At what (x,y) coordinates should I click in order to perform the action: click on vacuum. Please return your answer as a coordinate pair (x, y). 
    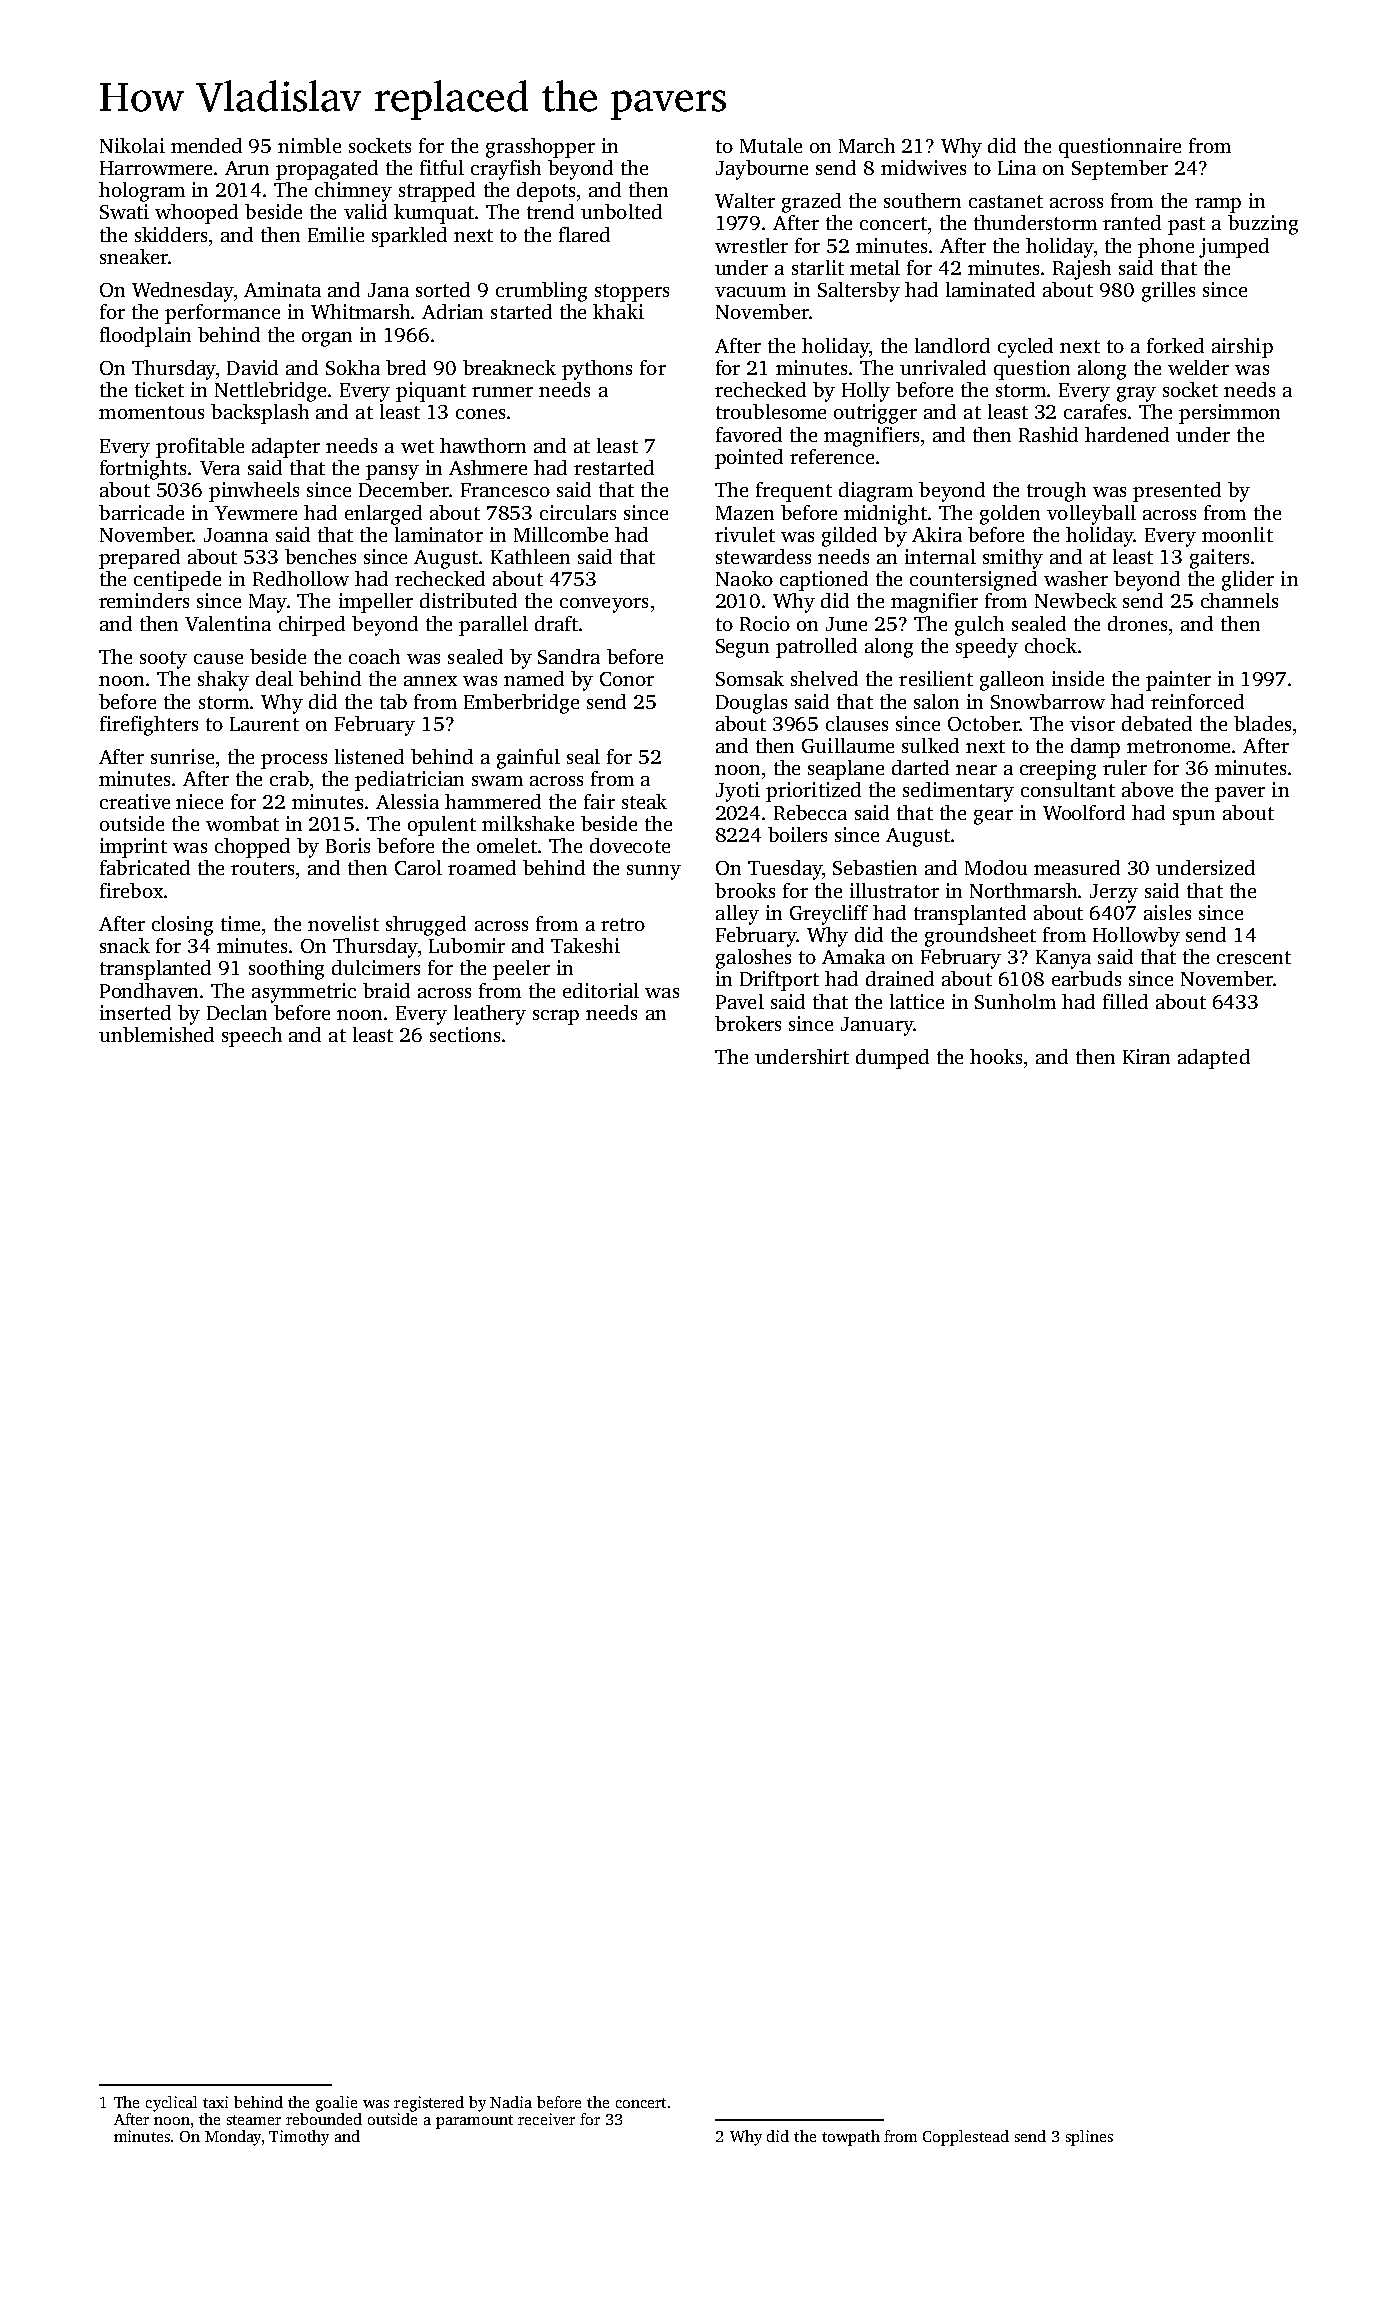
    Looking at the image, I should click on (750, 292).
